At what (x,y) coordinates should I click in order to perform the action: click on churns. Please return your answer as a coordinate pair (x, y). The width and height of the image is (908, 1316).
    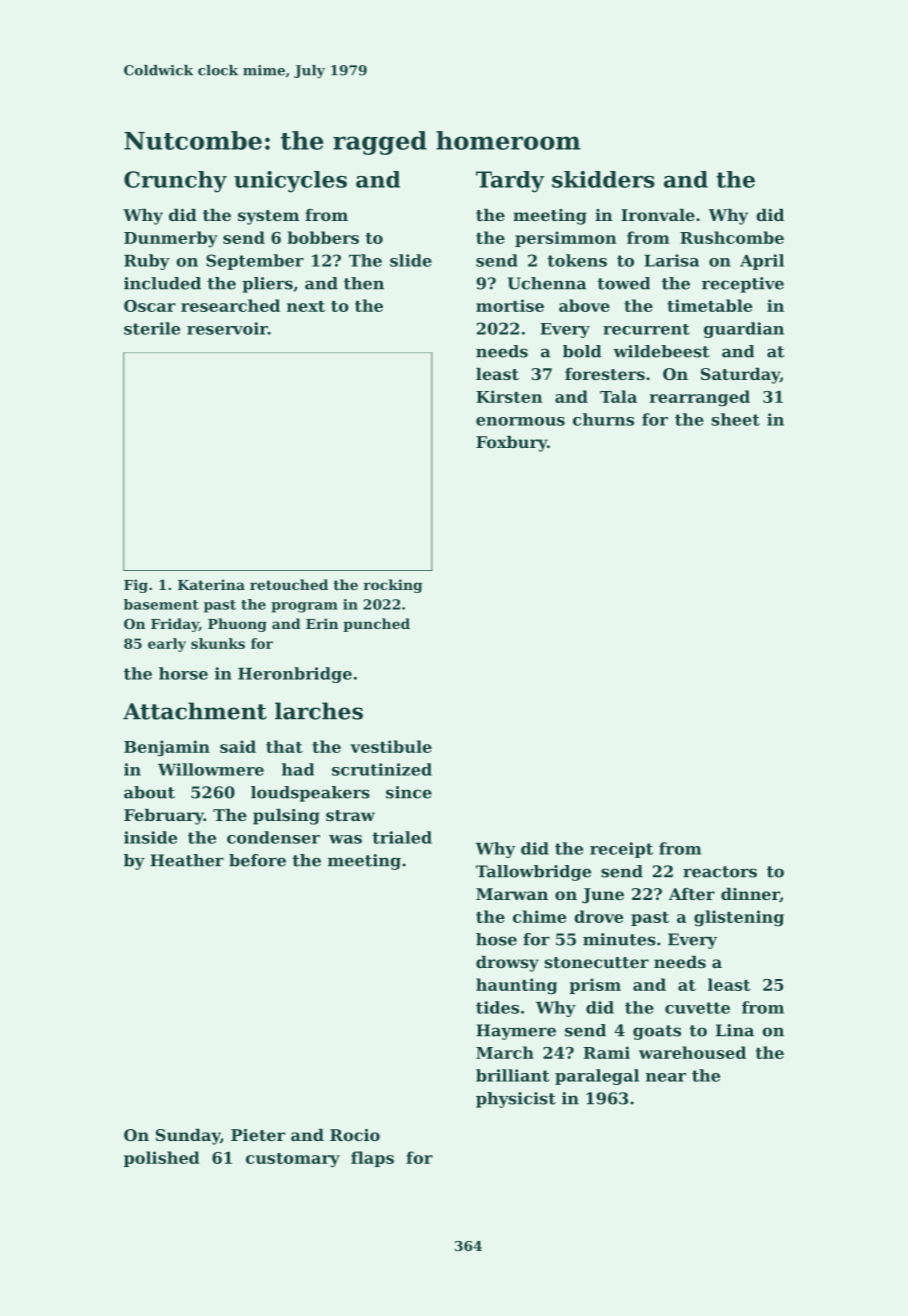
    Looking at the image, I should click on (603, 419).
